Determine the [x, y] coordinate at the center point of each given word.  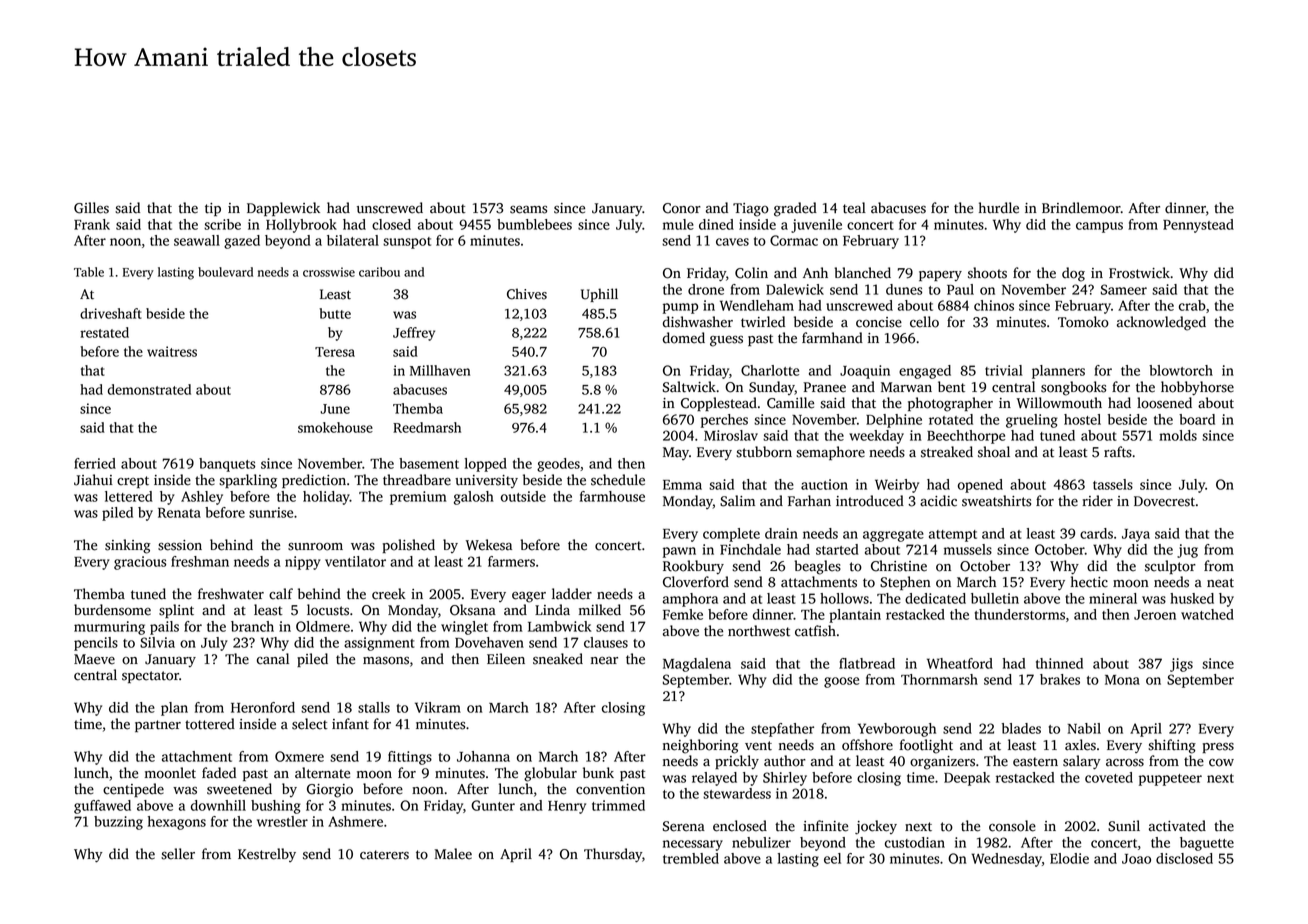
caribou [379, 272]
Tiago [751, 210]
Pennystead [1198, 226]
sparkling [248, 481]
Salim [737, 501]
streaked [947, 452]
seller [178, 854]
